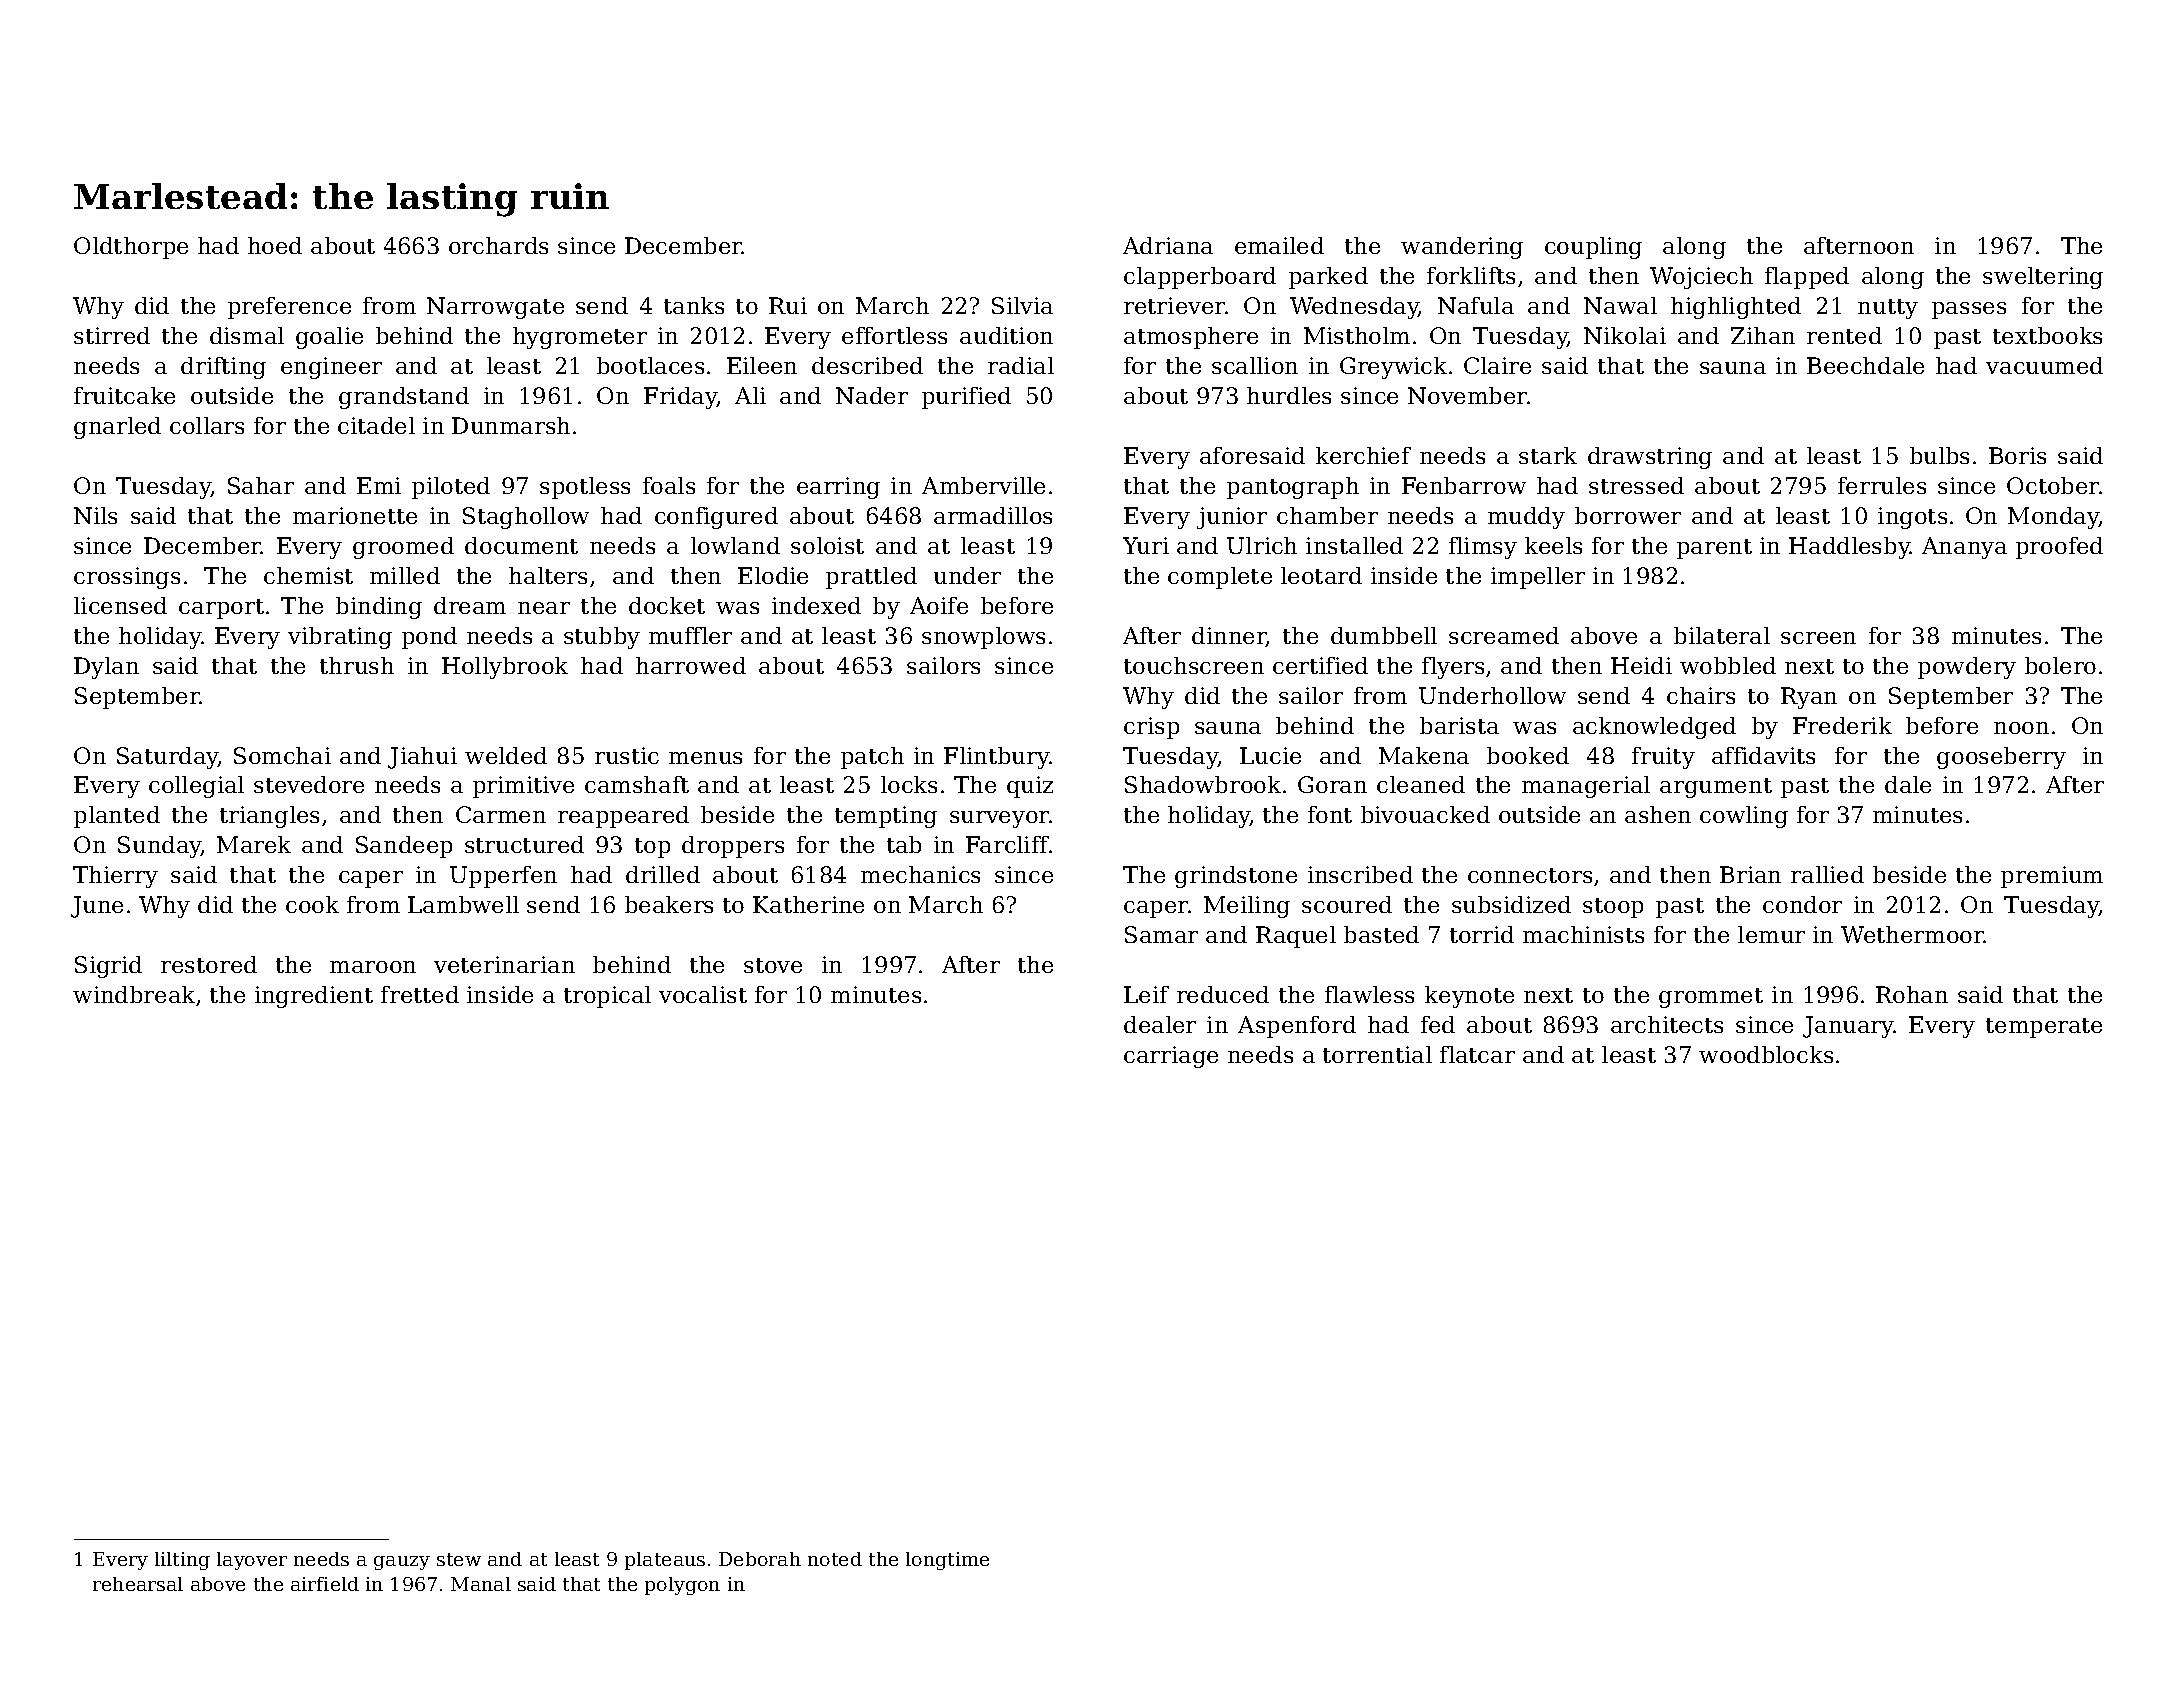  I want to click on Nils, so click(95, 515).
